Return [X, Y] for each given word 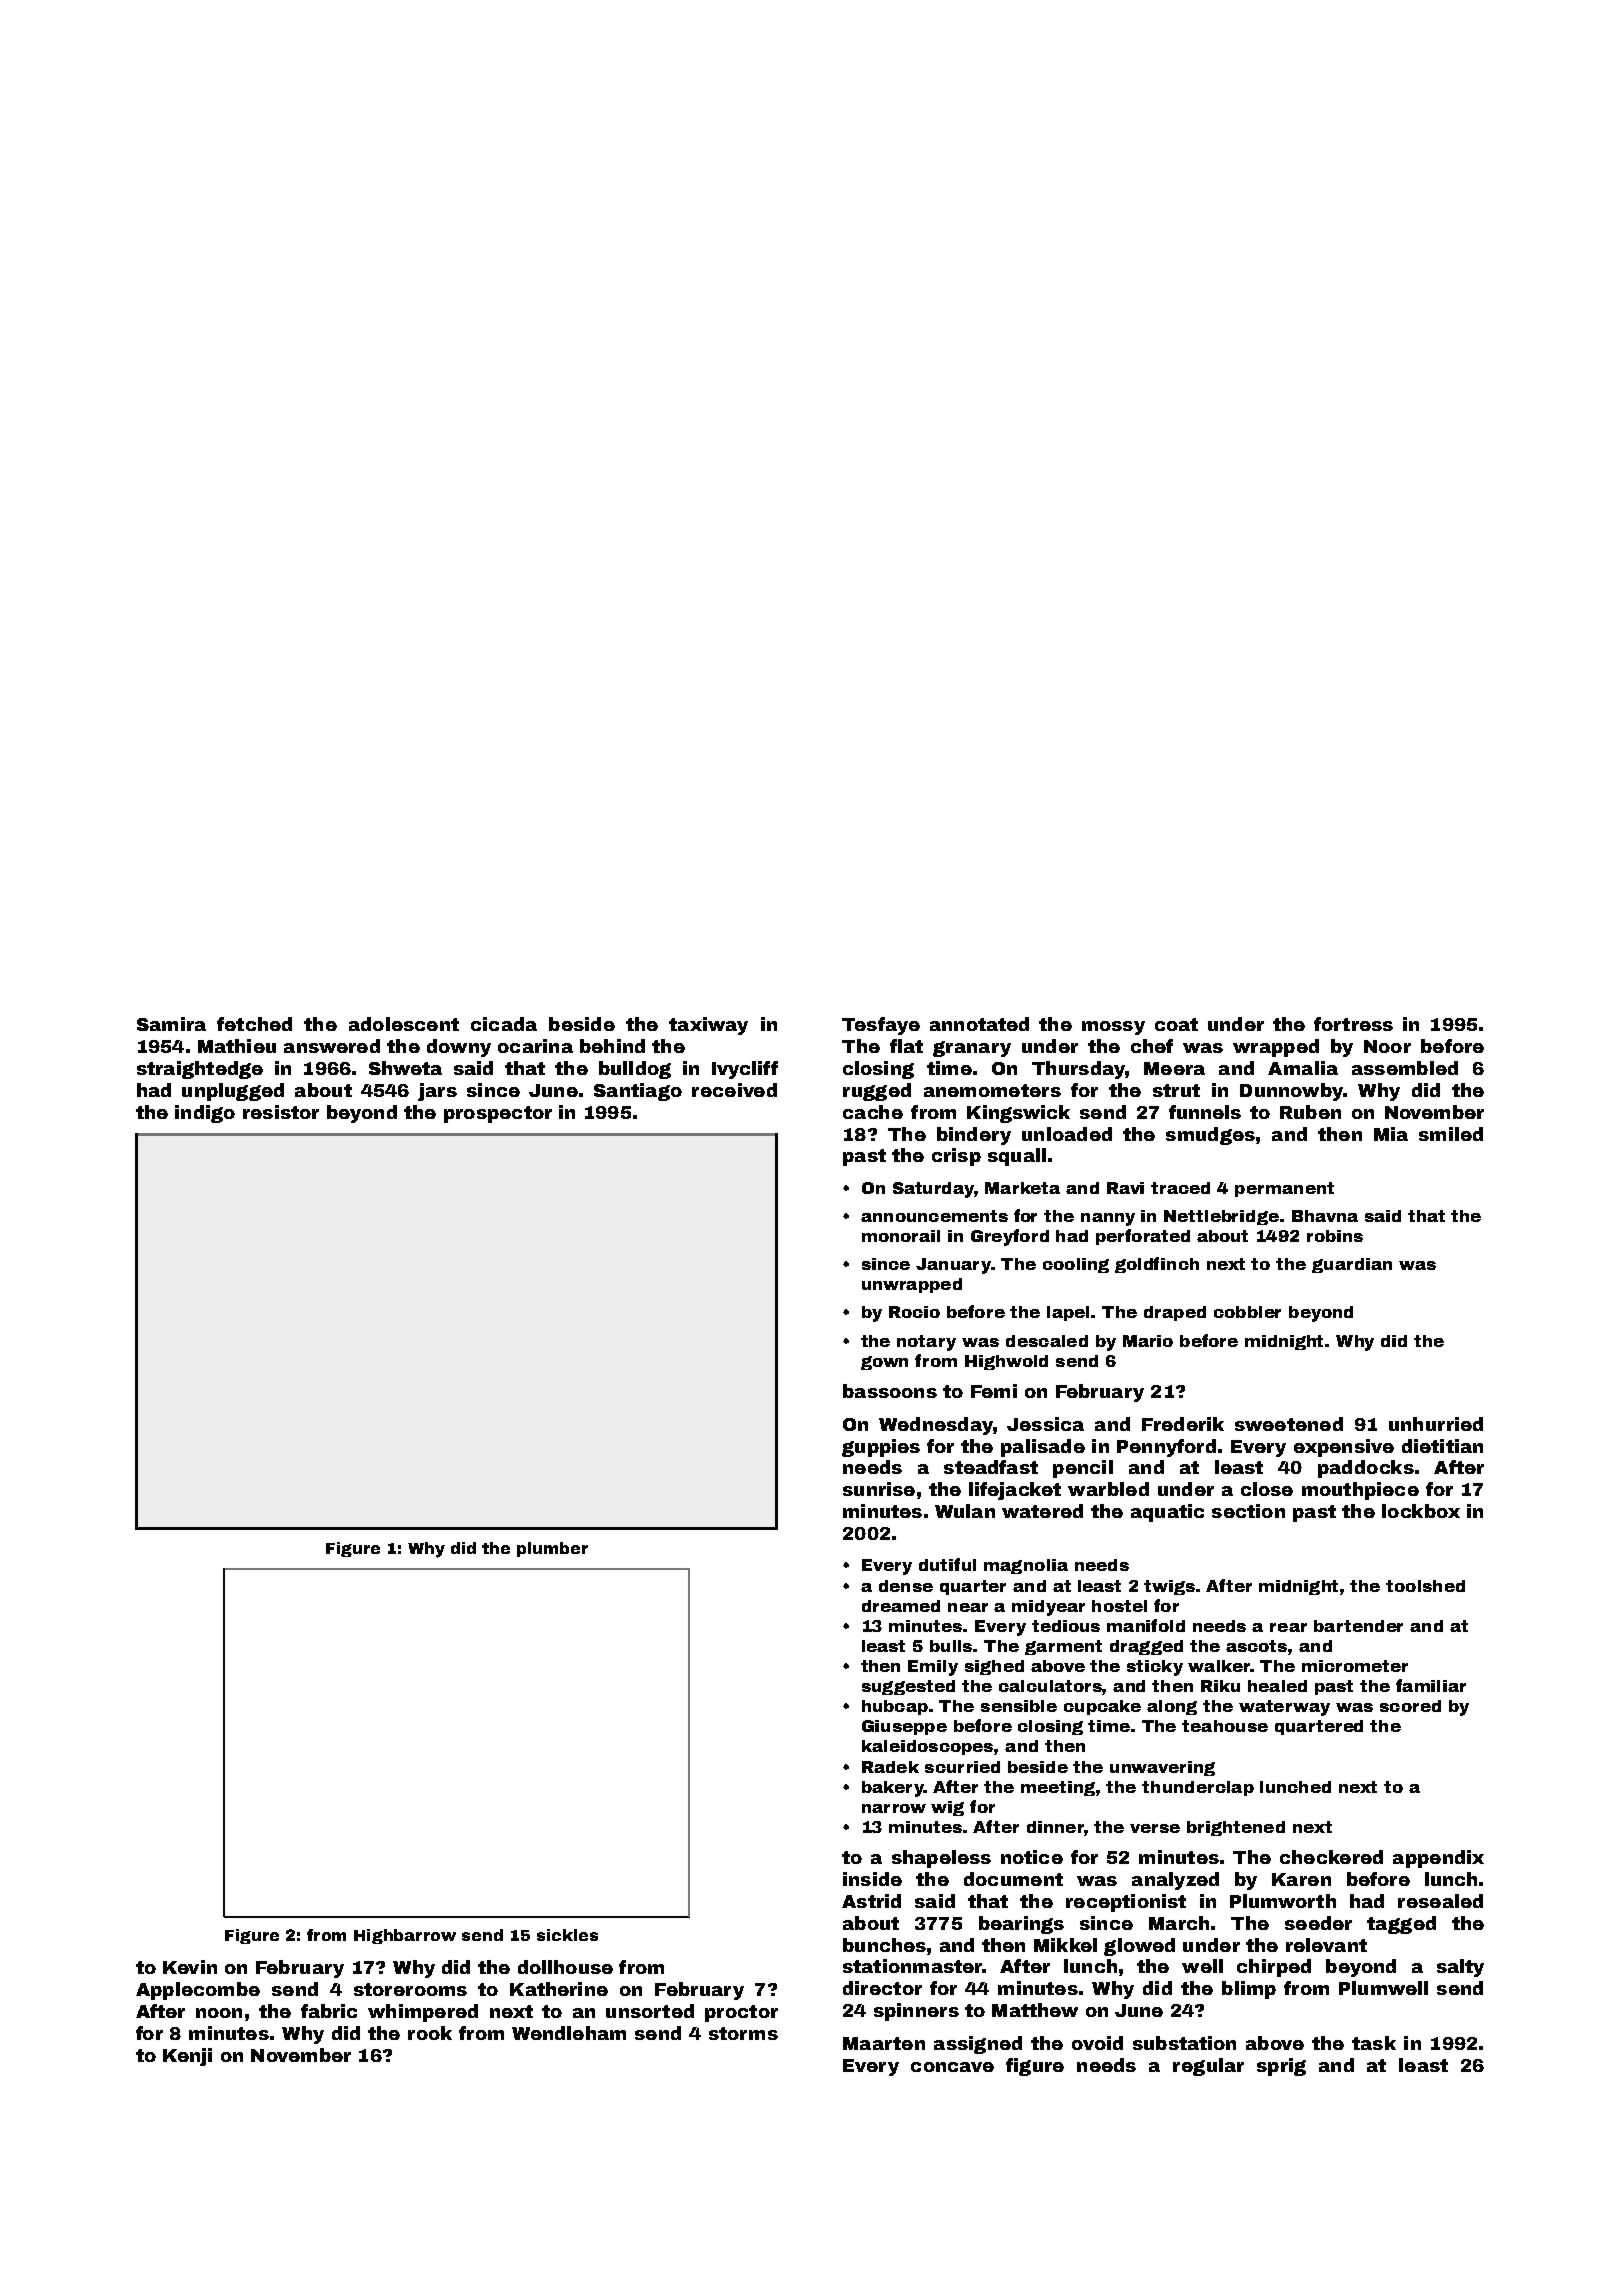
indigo [205, 1114]
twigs [1169, 1587]
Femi [994, 1391]
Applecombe [198, 1991]
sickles [567, 1935]
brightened [1236, 1828]
